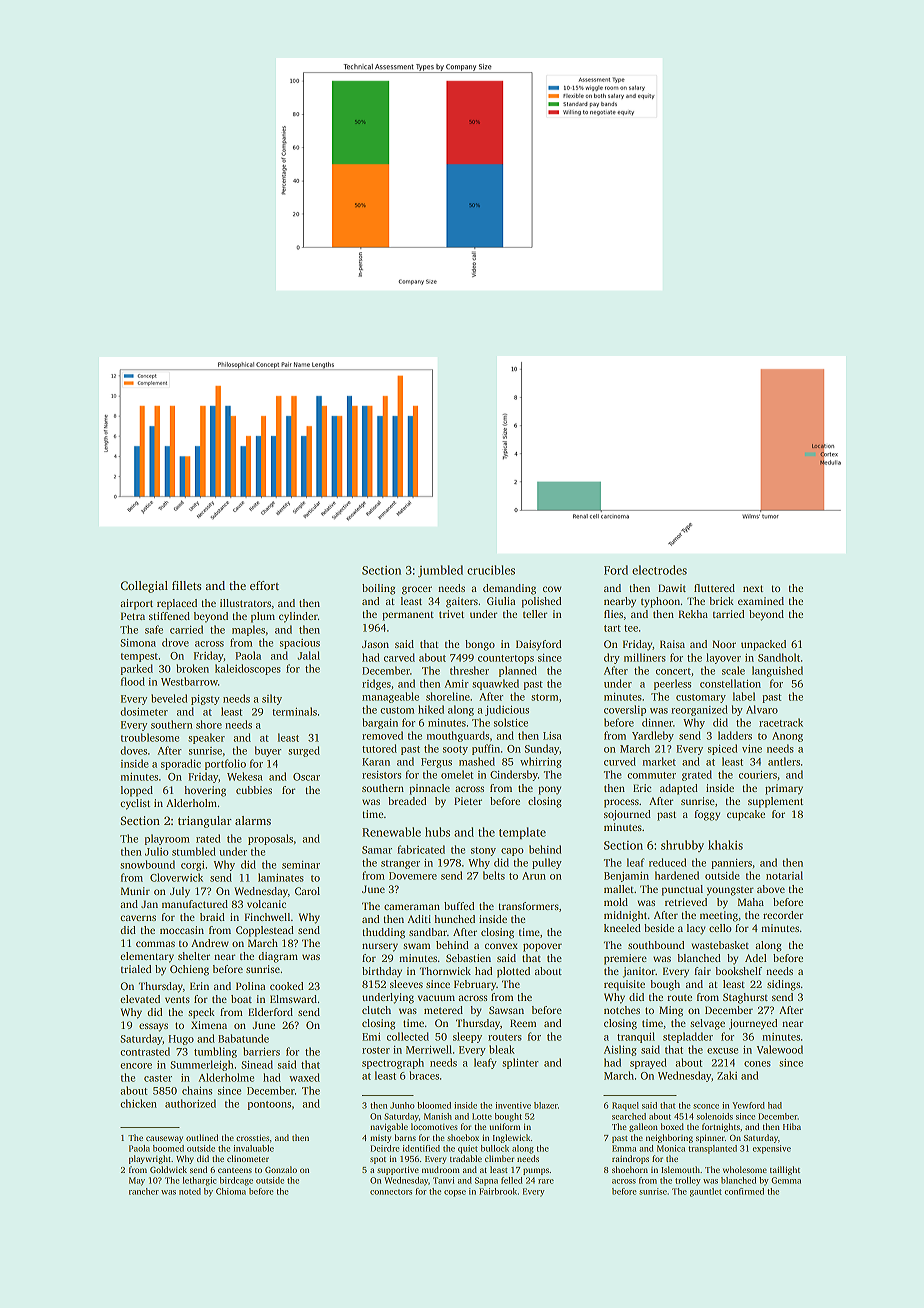 The width and height of the screenshot is (924, 1308). I want to click on waxed, so click(304, 1077).
